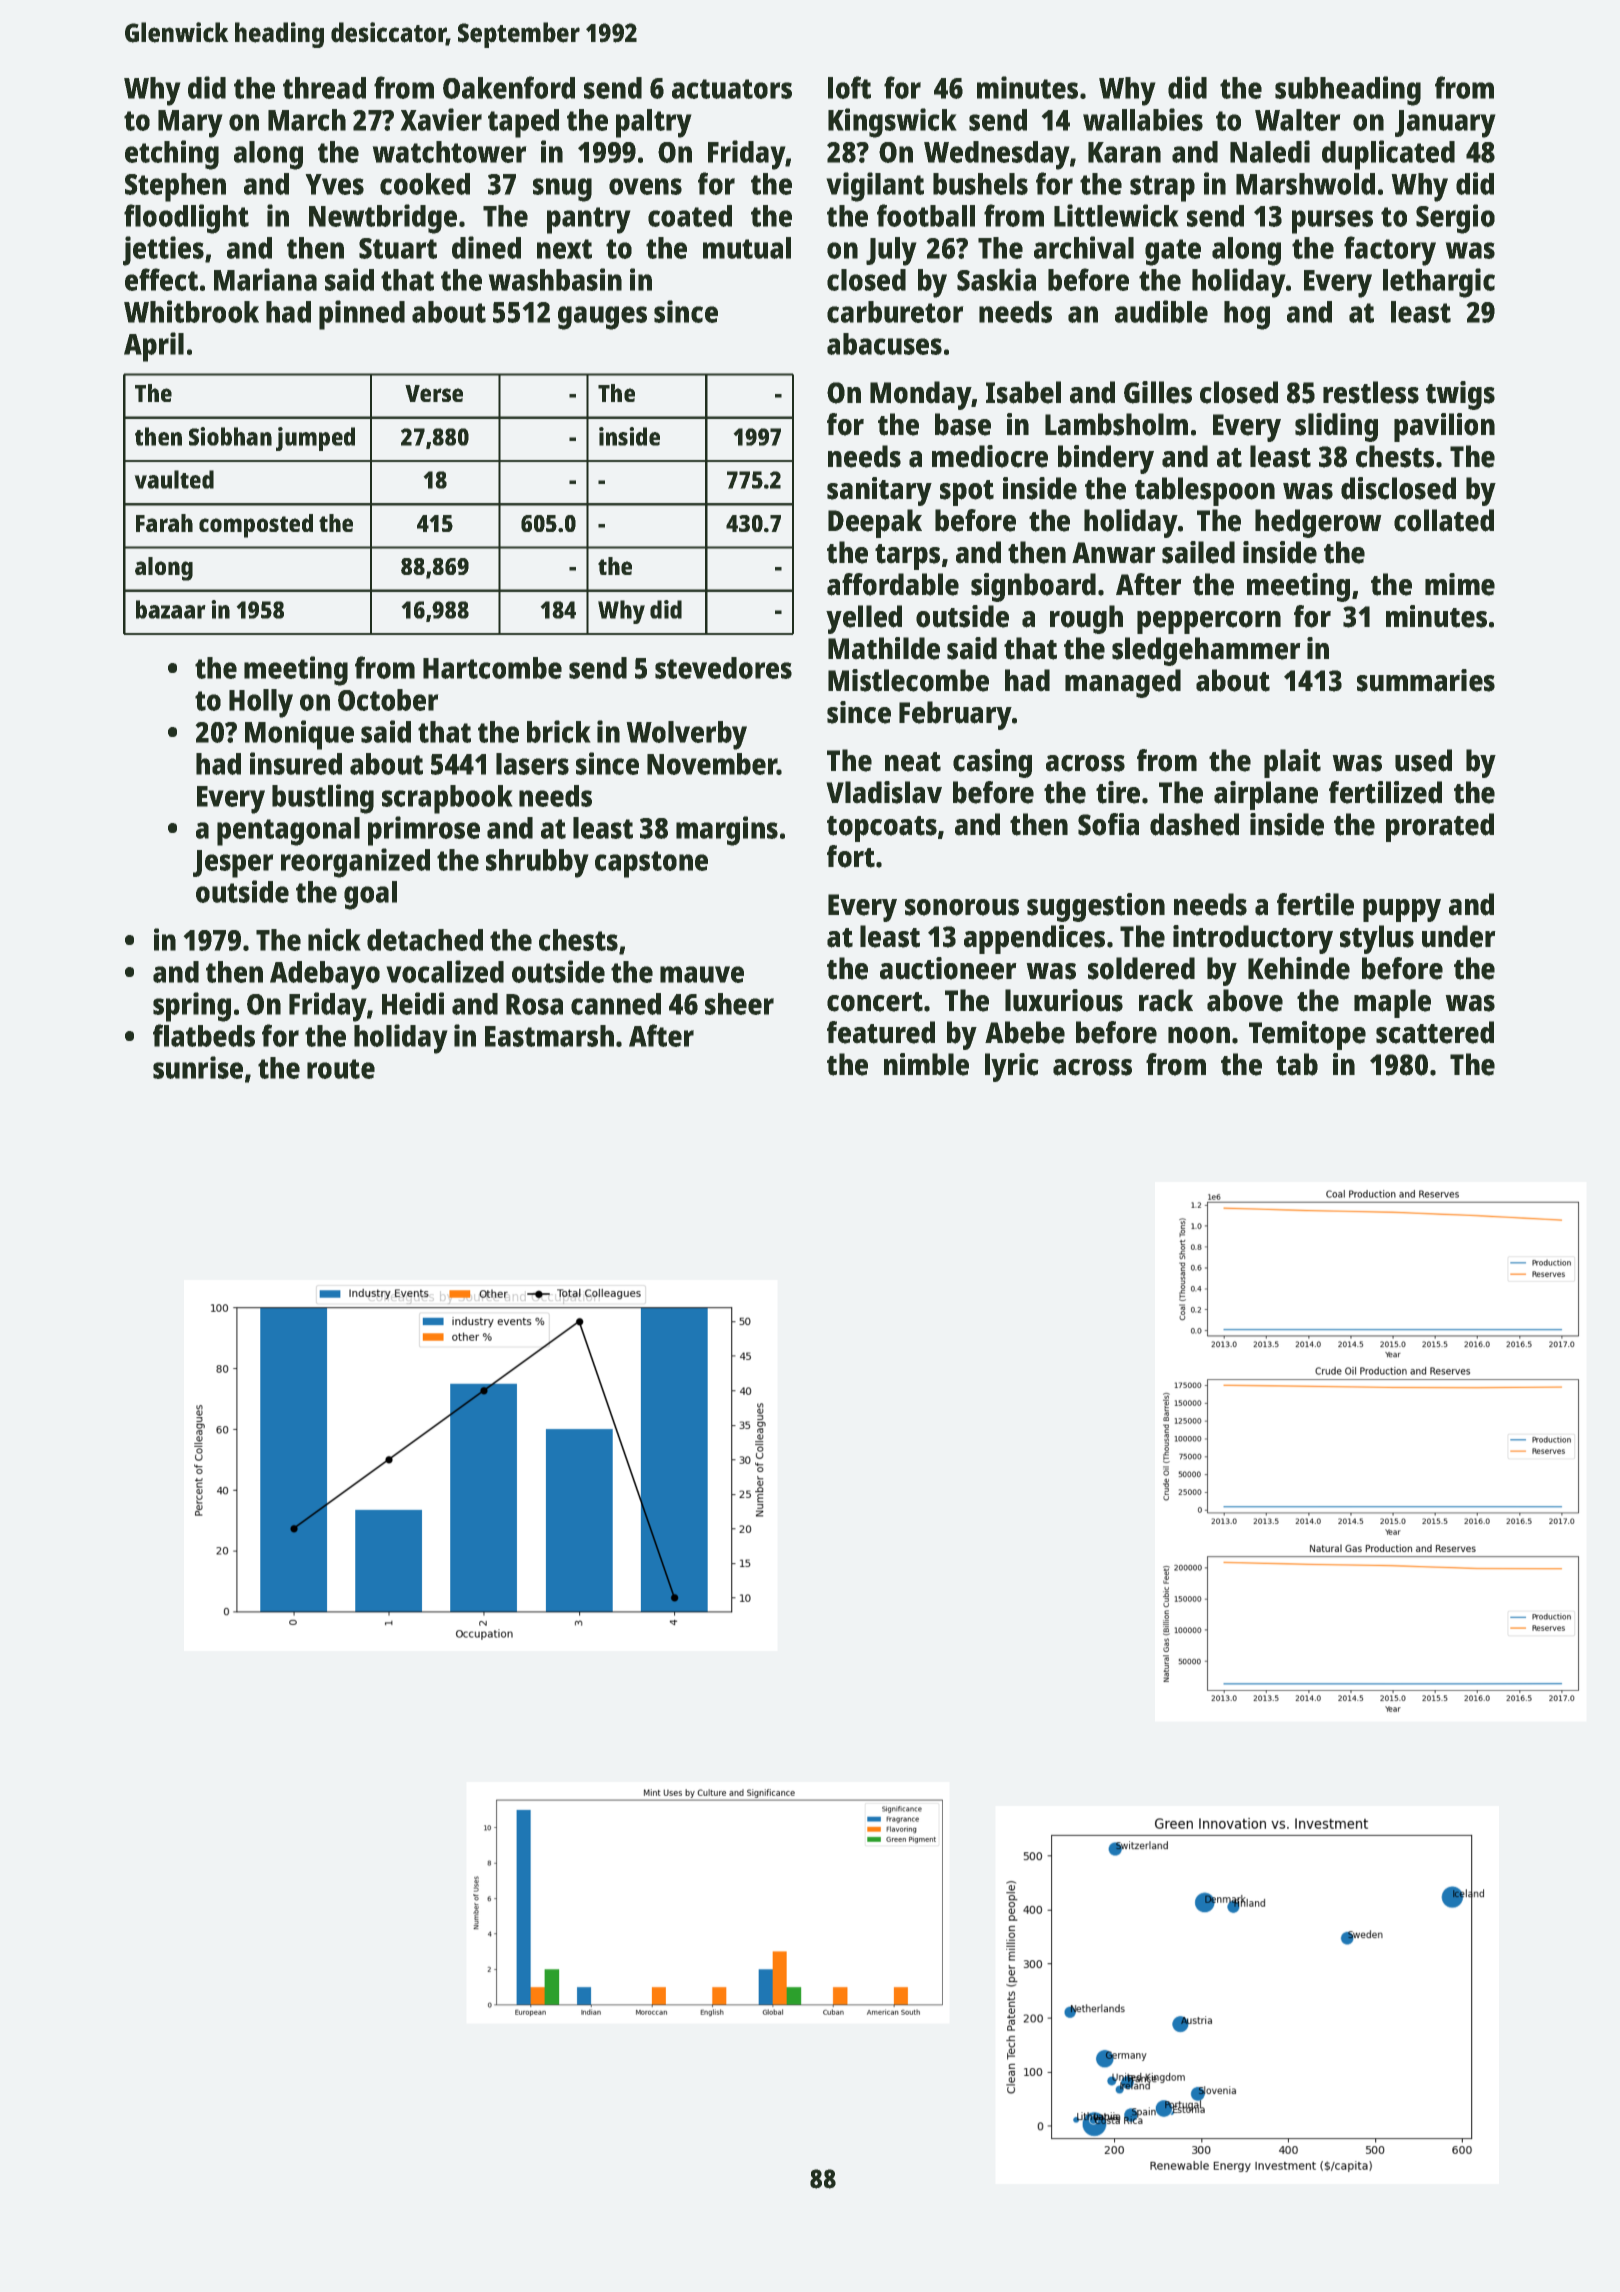 Image resolution: width=1620 pixels, height=2292 pixels. I want to click on Vladislav, so click(884, 792).
